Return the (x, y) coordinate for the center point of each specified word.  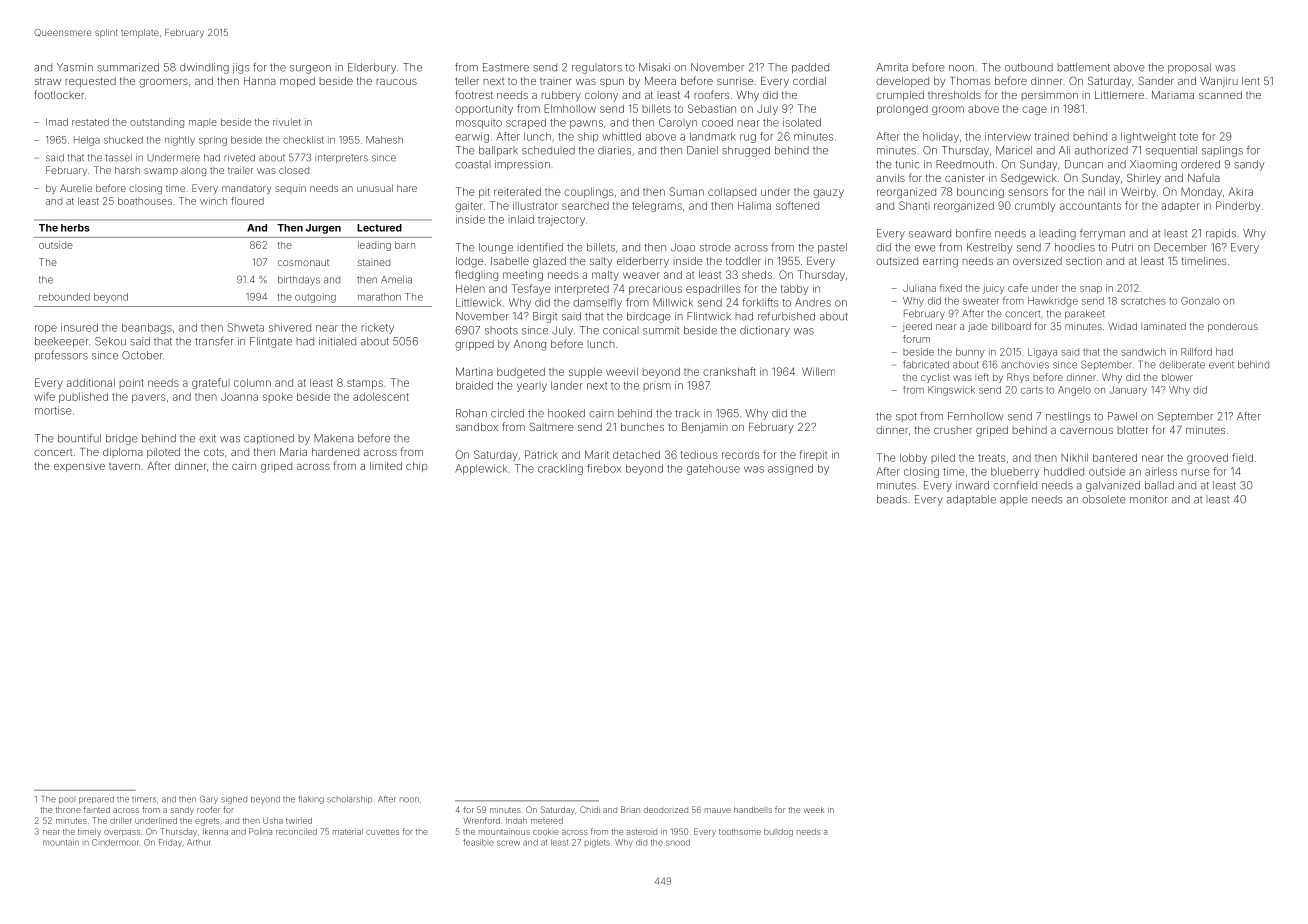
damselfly (597, 303)
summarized (128, 67)
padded (810, 68)
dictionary (765, 331)
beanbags (147, 328)
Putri (1122, 247)
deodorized (666, 810)
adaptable (971, 500)
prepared (96, 800)
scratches (1143, 301)
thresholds (954, 95)
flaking (311, 800)
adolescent (381, 397)
